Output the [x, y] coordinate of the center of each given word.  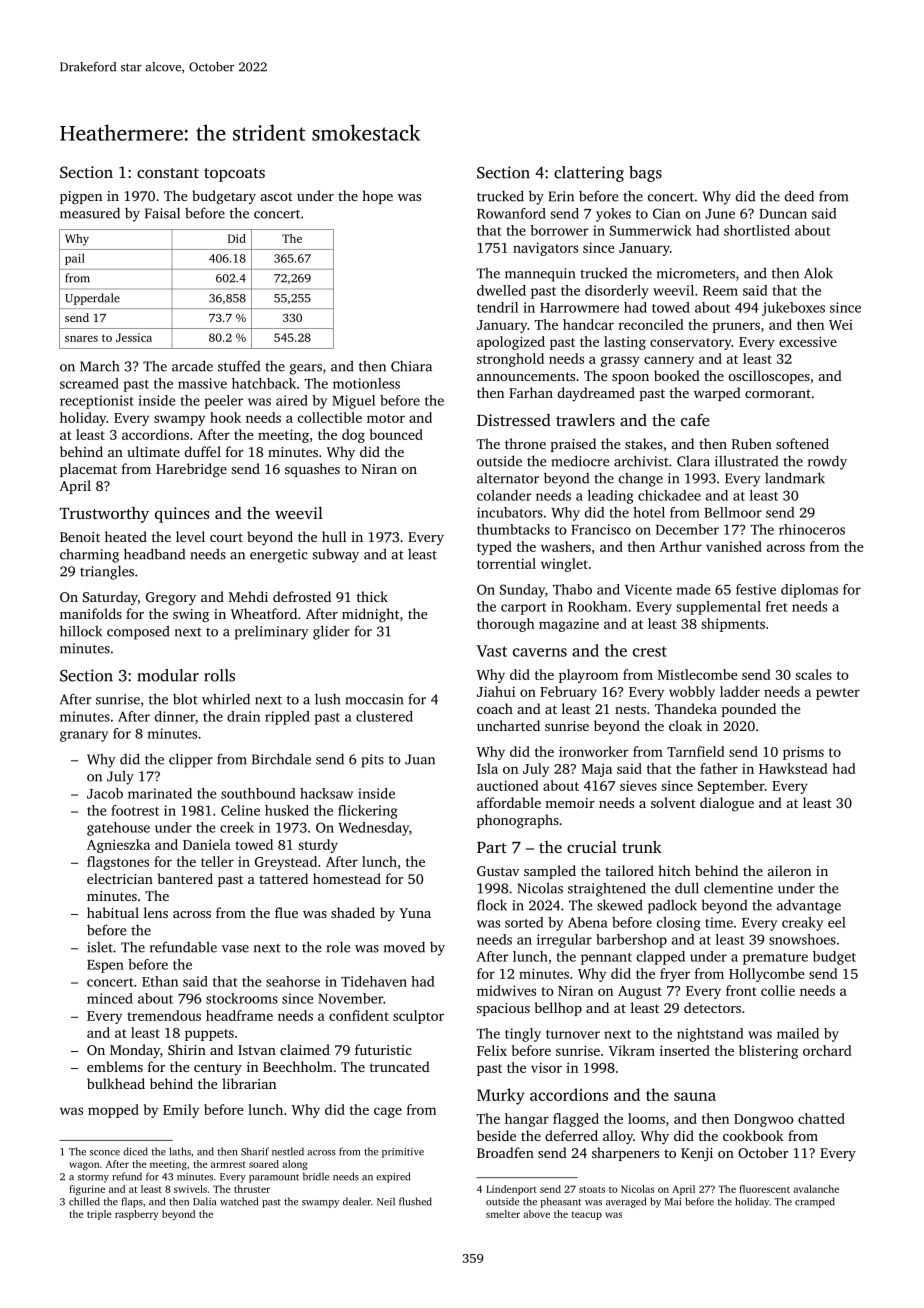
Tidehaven [374, 981]
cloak [685, 725]
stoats [592, 1189]
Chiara [411, 366]
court [226, 537]
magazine [569, 625]
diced [135, 1151]
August [640, 992]
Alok [818, 273]
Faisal [162, 213]
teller [217, 861]
